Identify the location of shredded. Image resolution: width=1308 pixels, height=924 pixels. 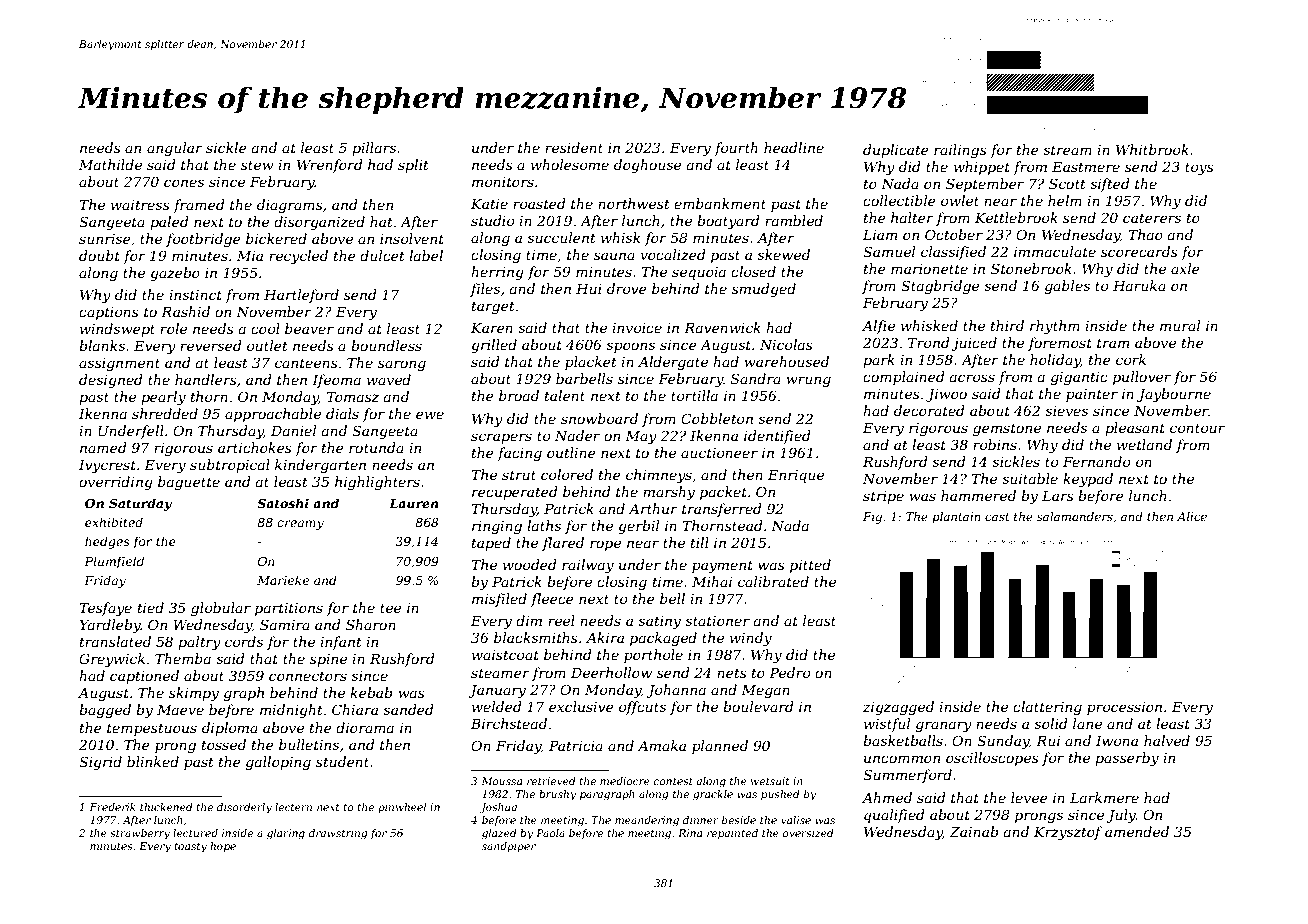
(165, 413).
